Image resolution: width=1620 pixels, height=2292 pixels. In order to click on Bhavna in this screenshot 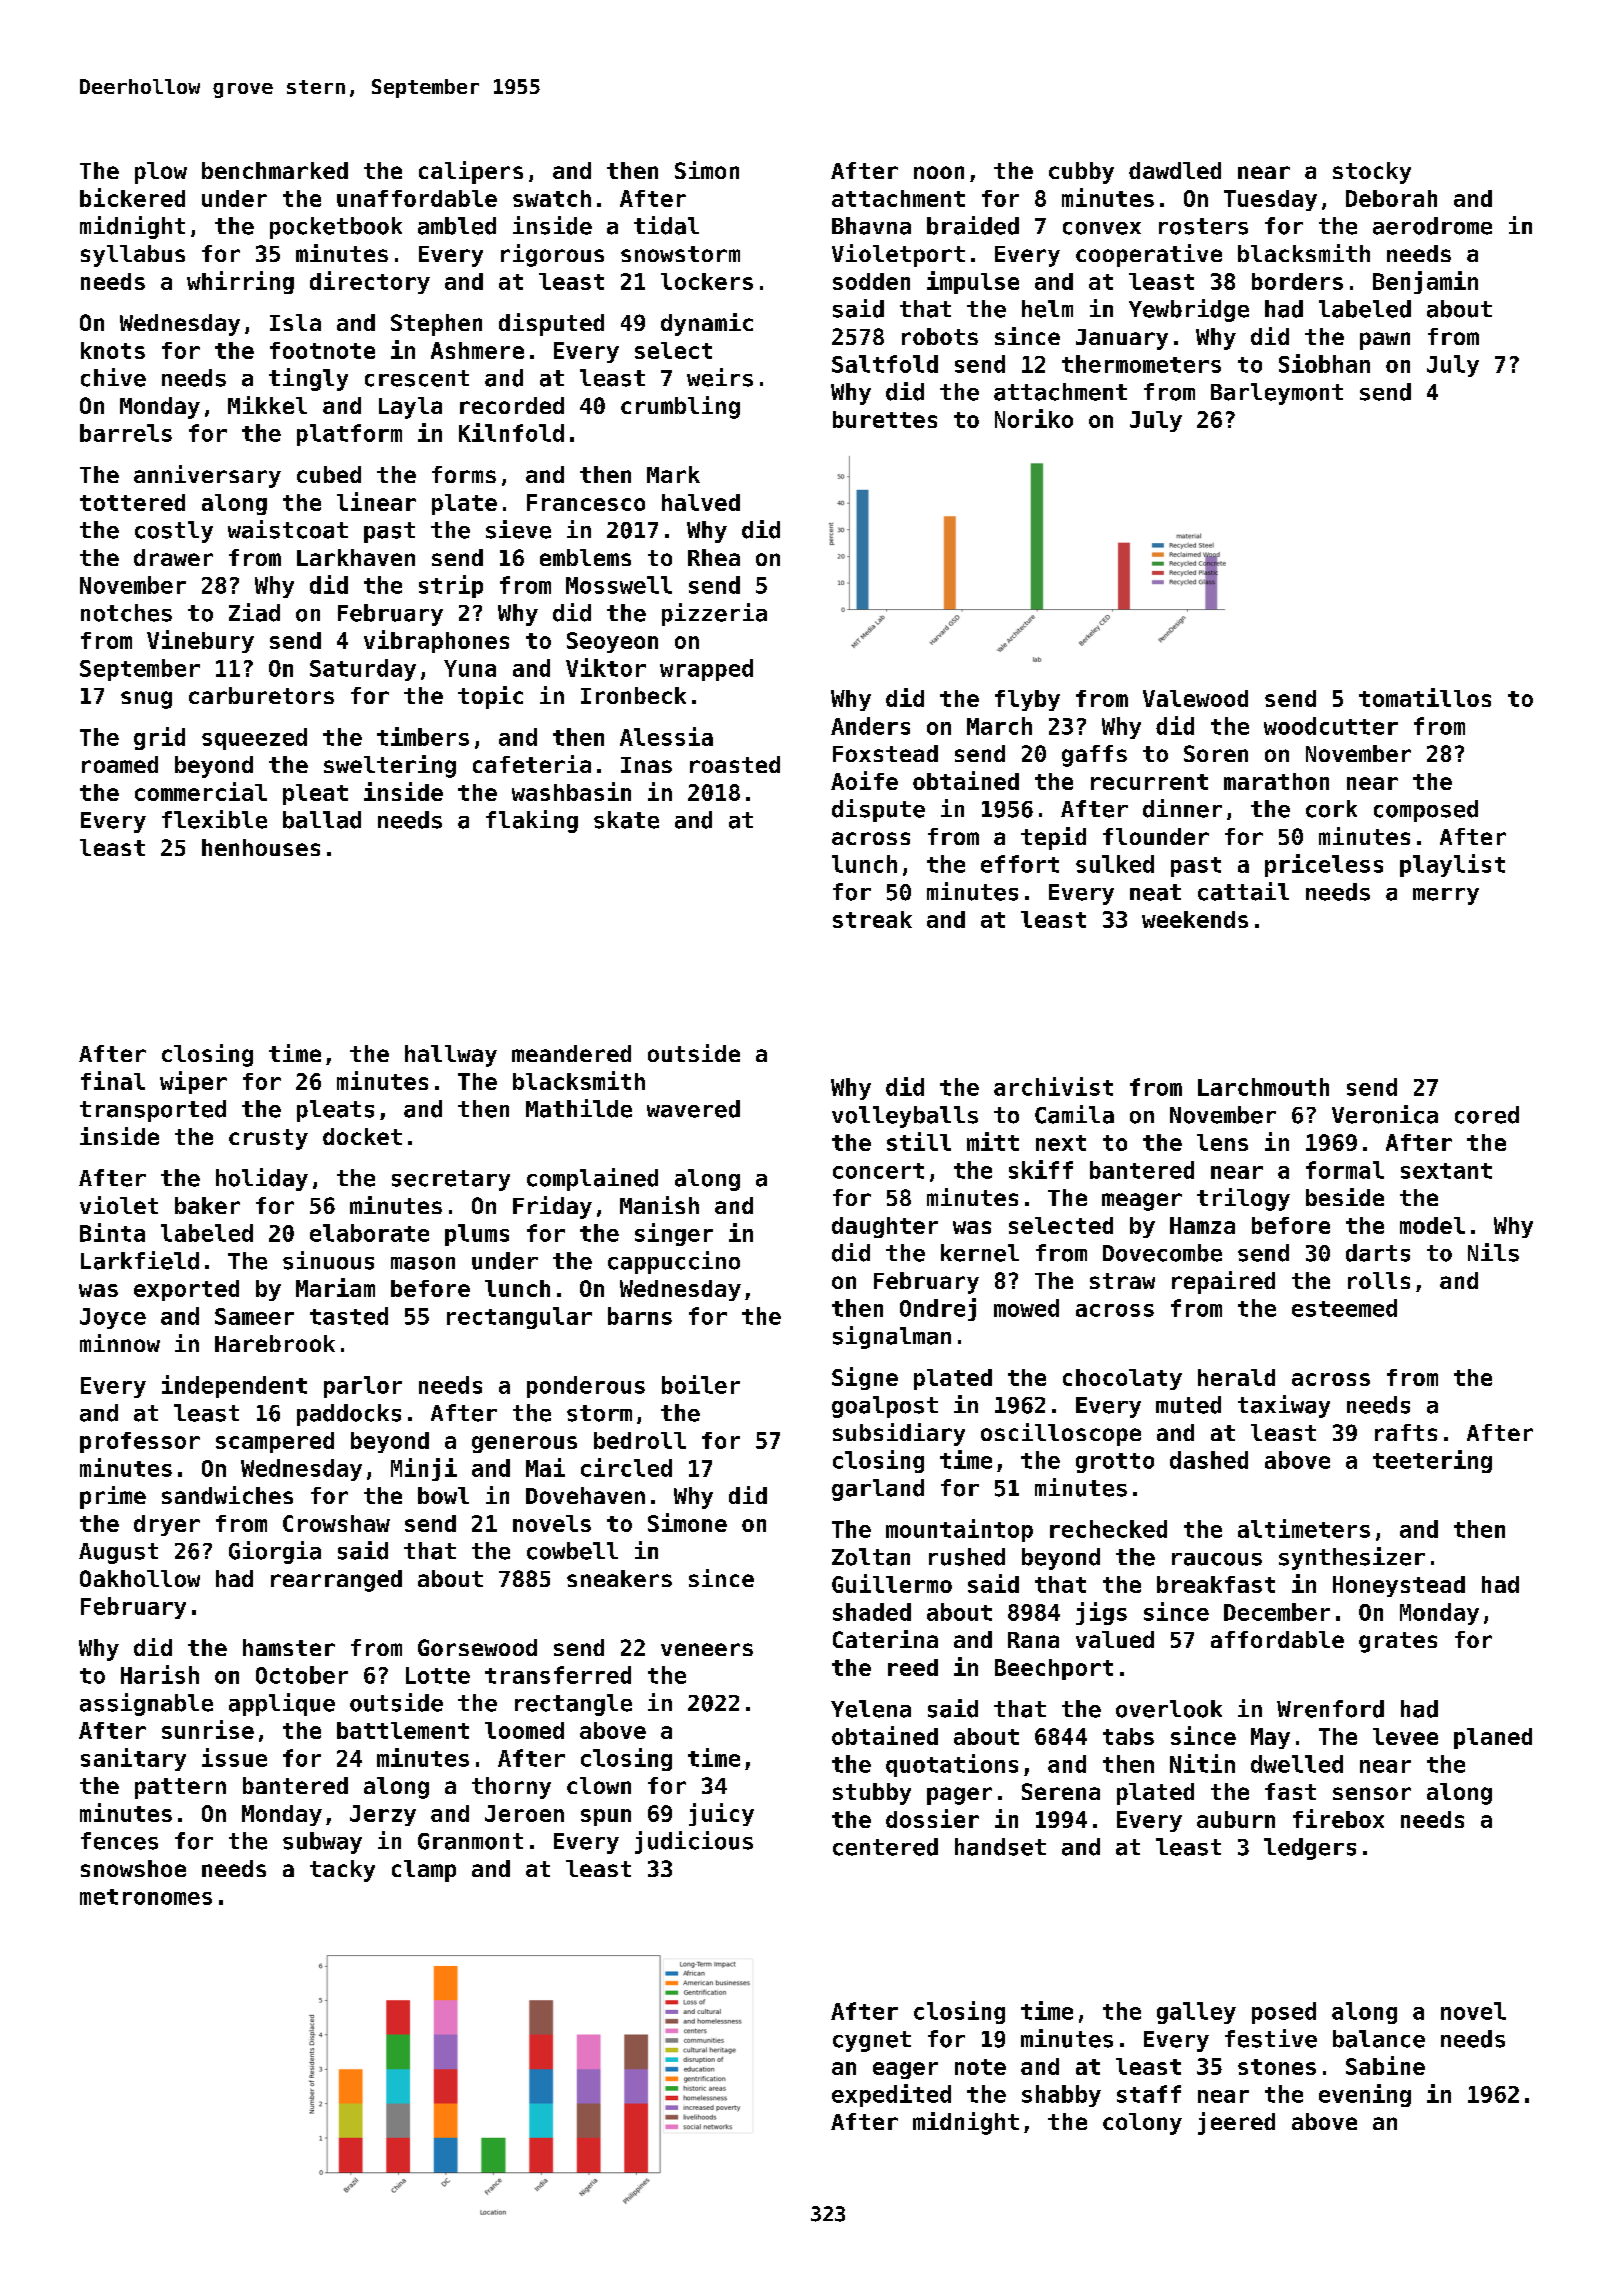, I will do `click(871, 226)`.
